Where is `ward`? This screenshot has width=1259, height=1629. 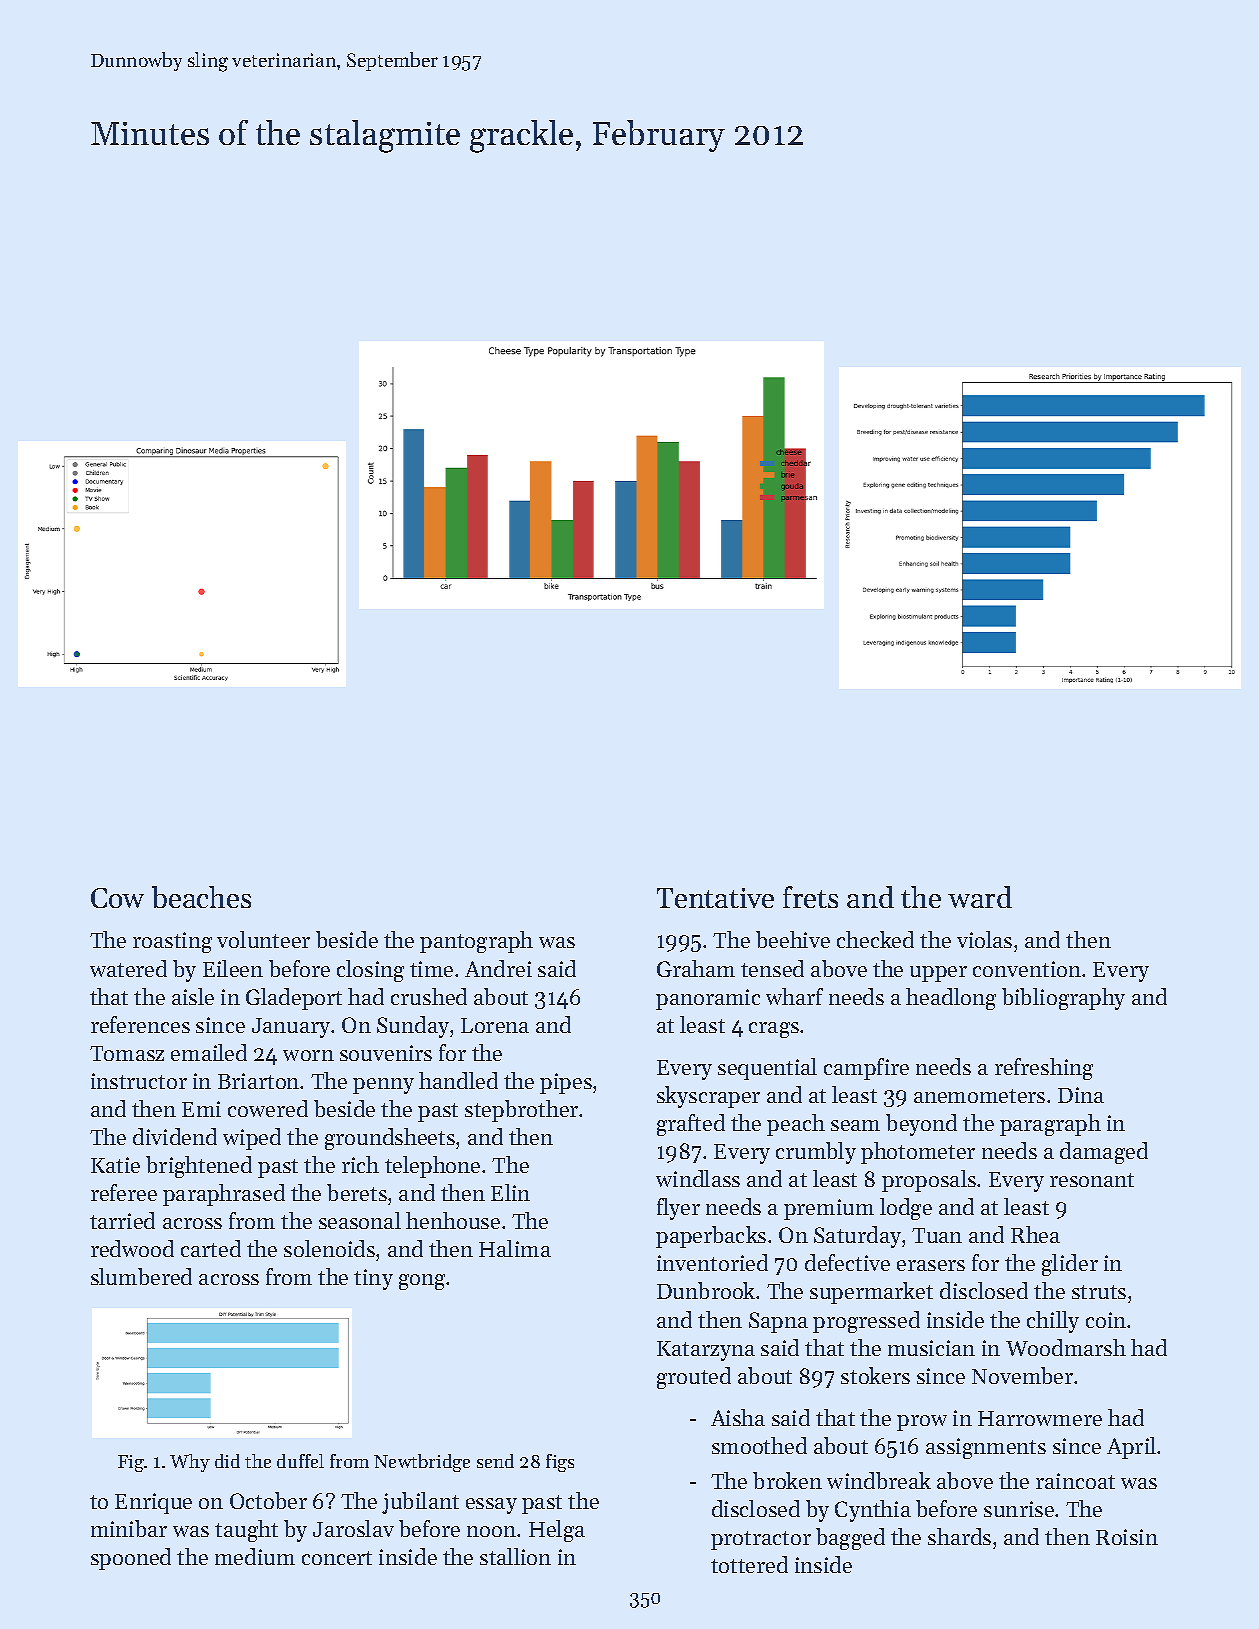
ward is located at coordinates (980, 897).
